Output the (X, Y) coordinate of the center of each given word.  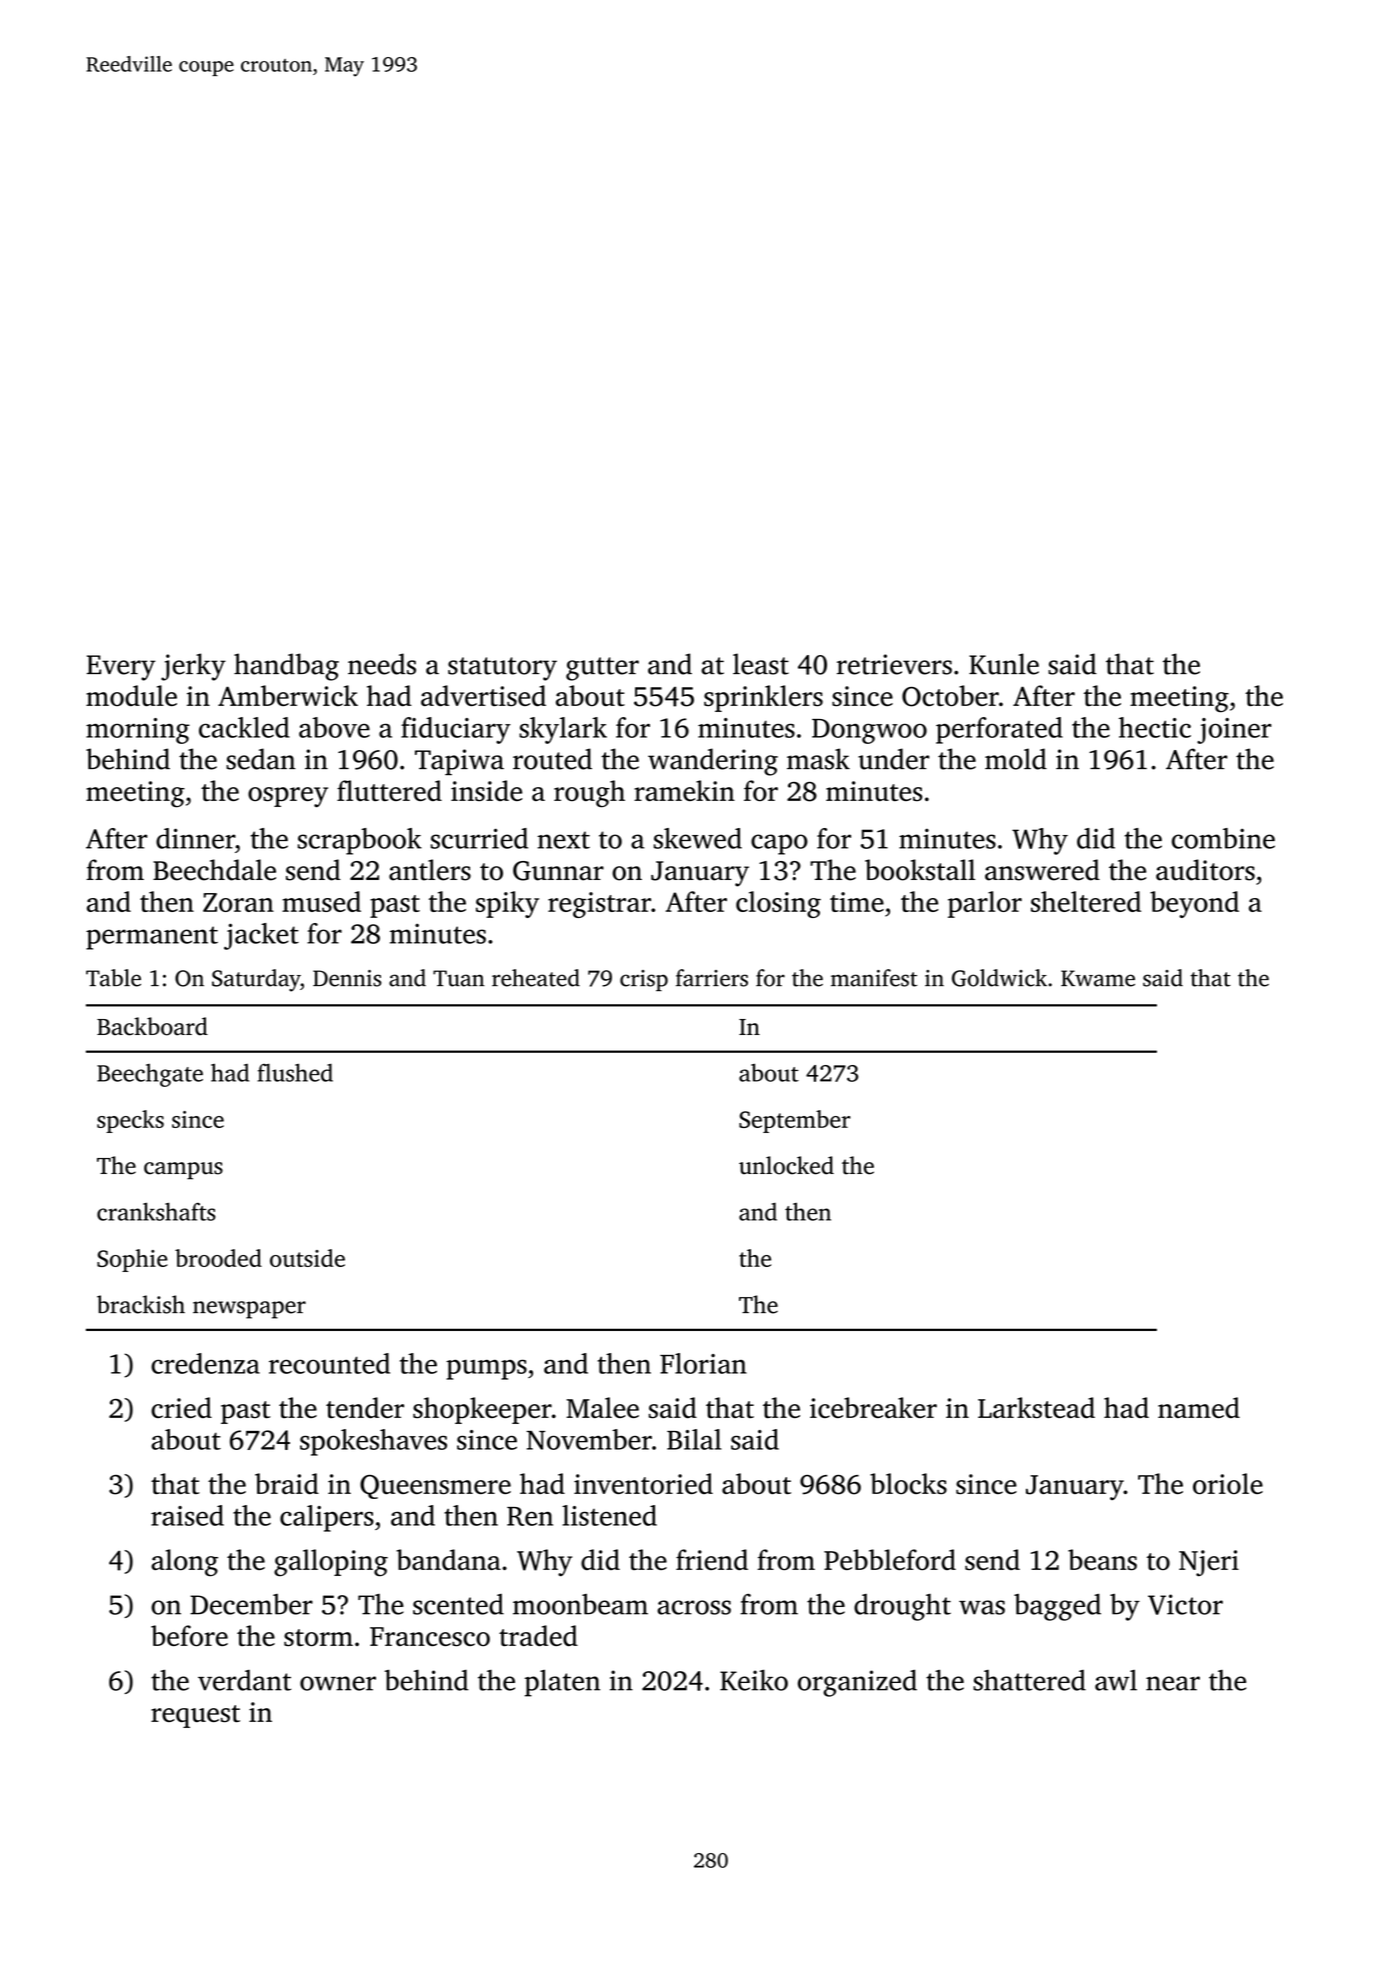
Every (121, 668)
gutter (602, 669)
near (1173, 1683)
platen (562, 1683)
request (195, 1716)
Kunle (1004, 664)
